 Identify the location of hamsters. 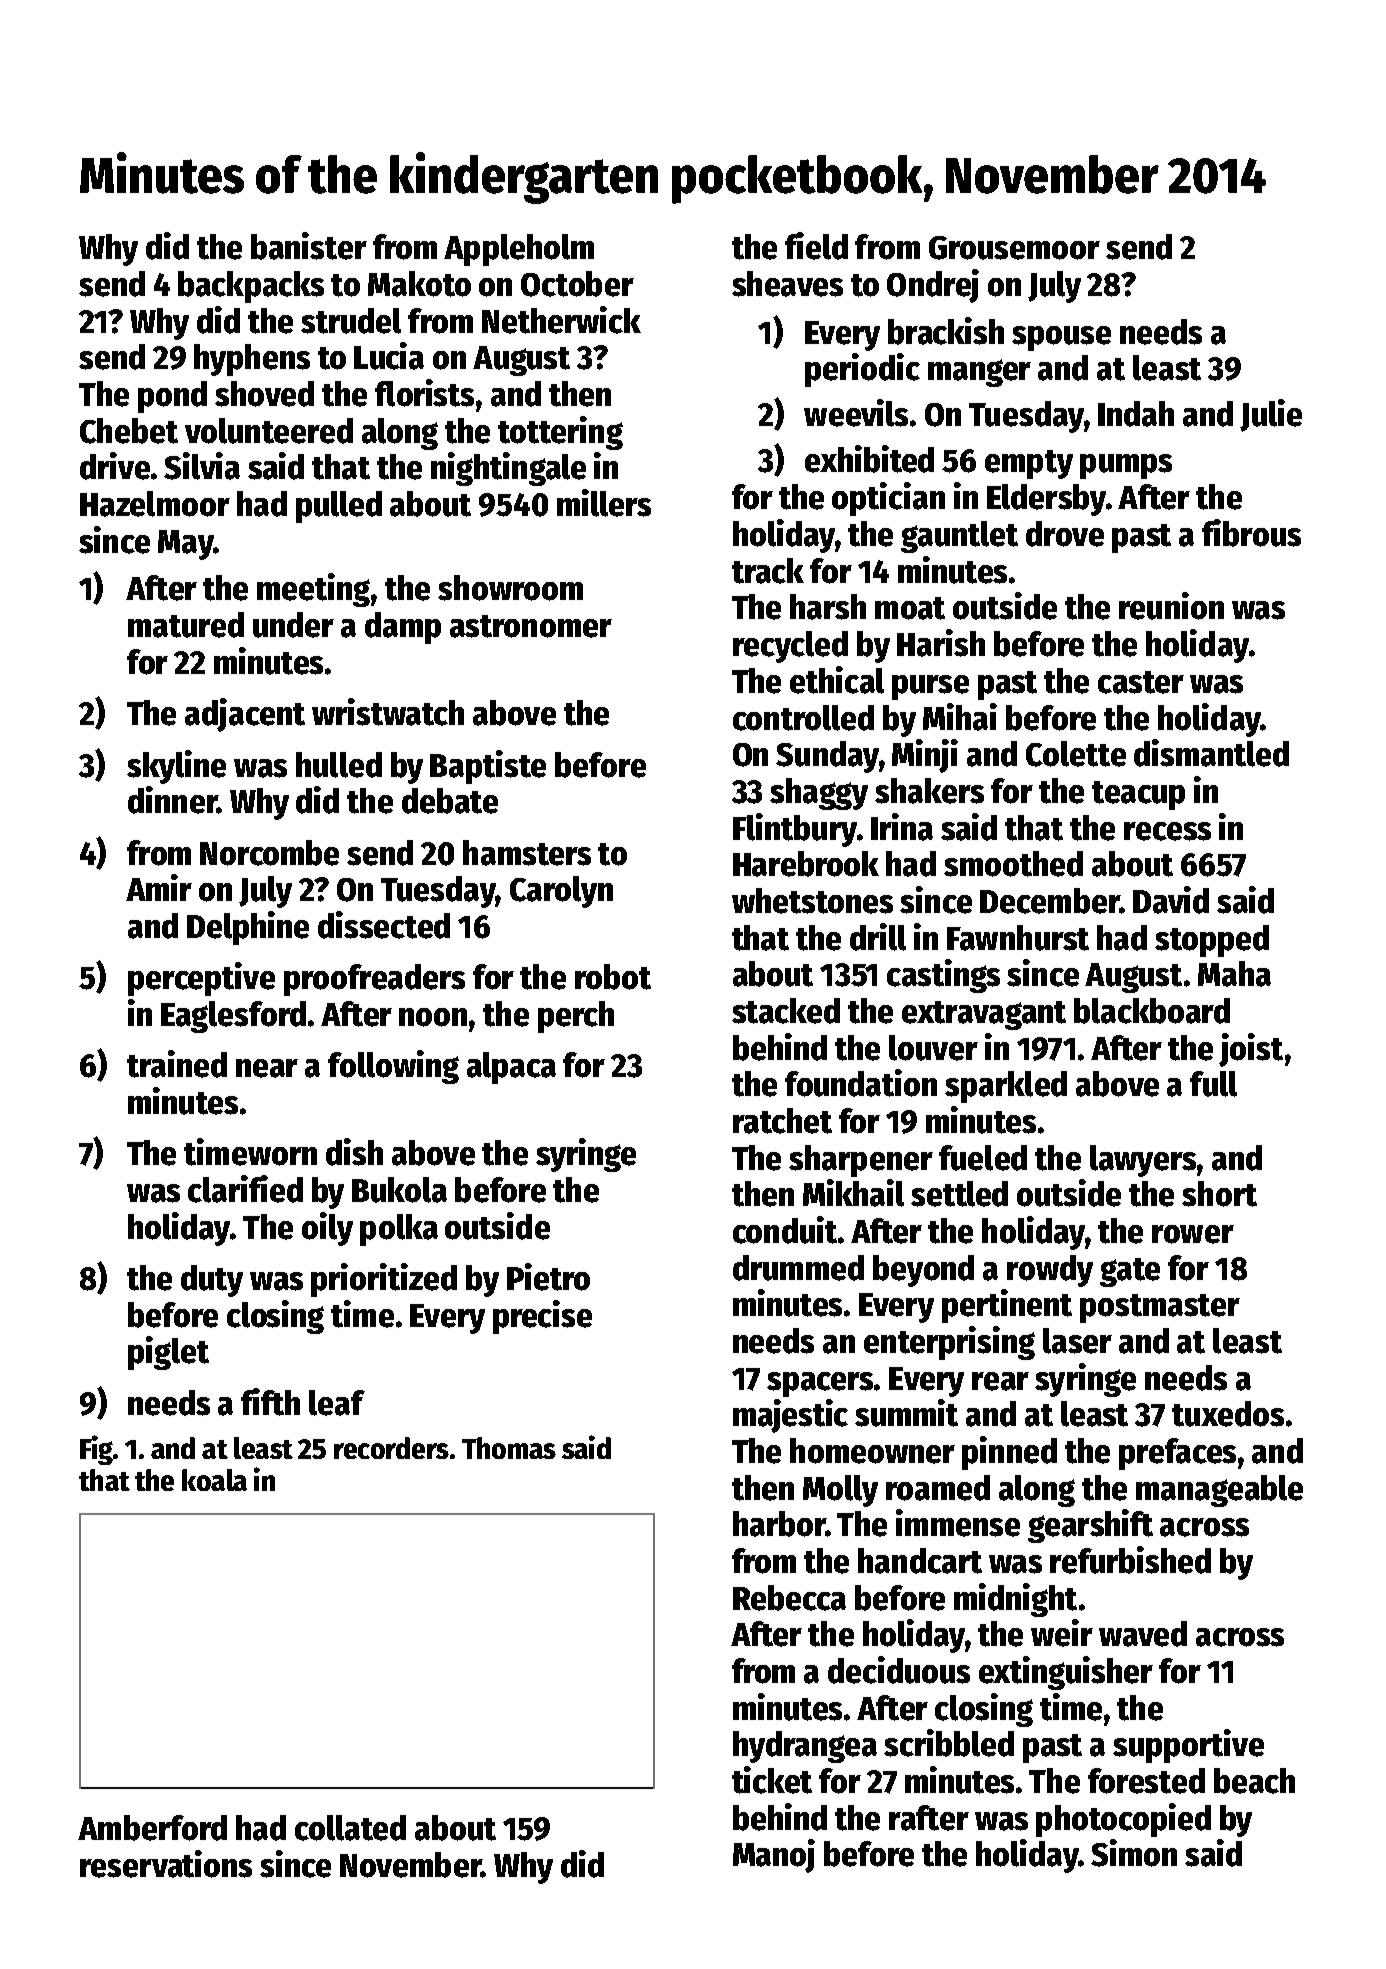
(527, 853).
